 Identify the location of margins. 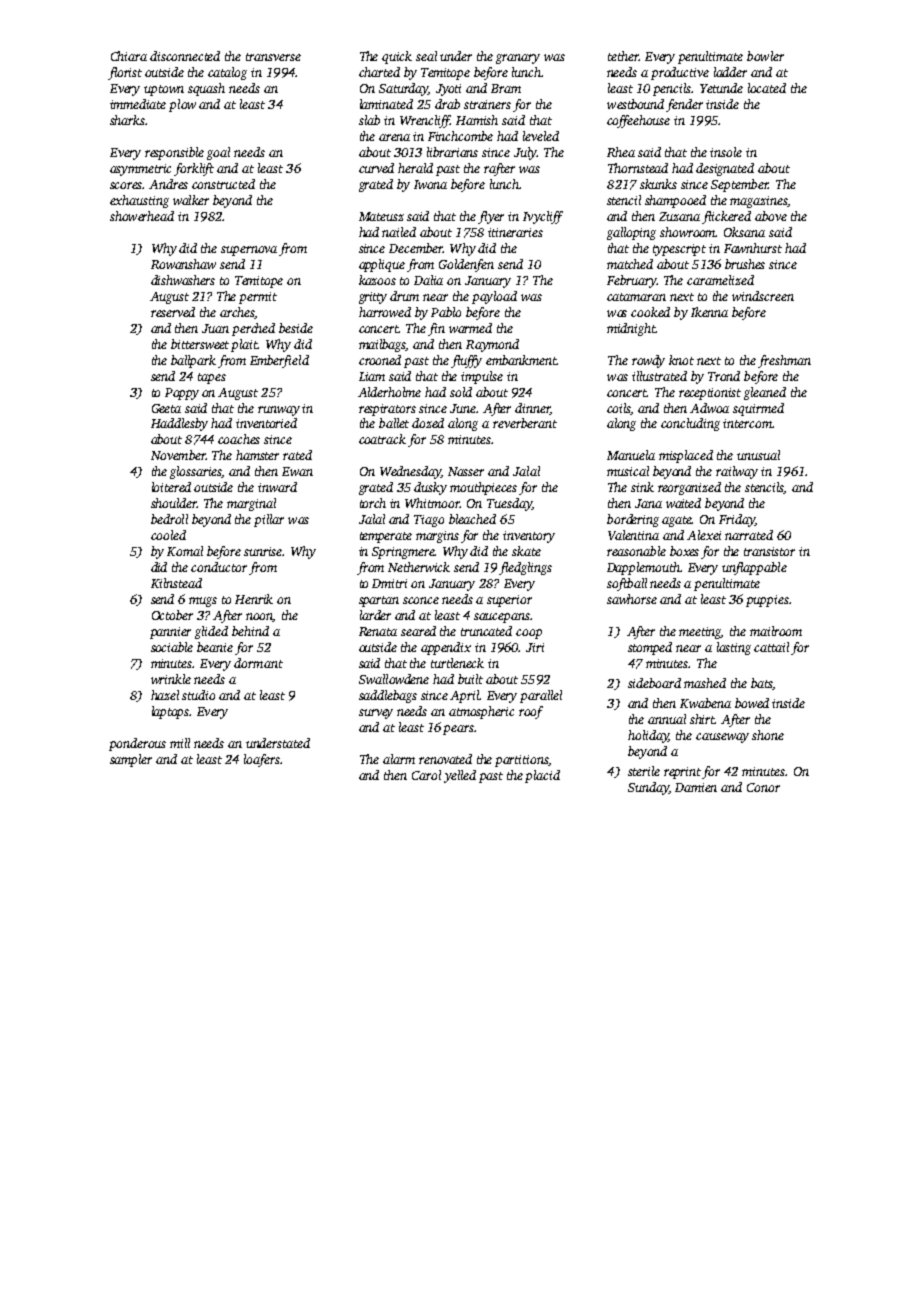
(437, 537).
